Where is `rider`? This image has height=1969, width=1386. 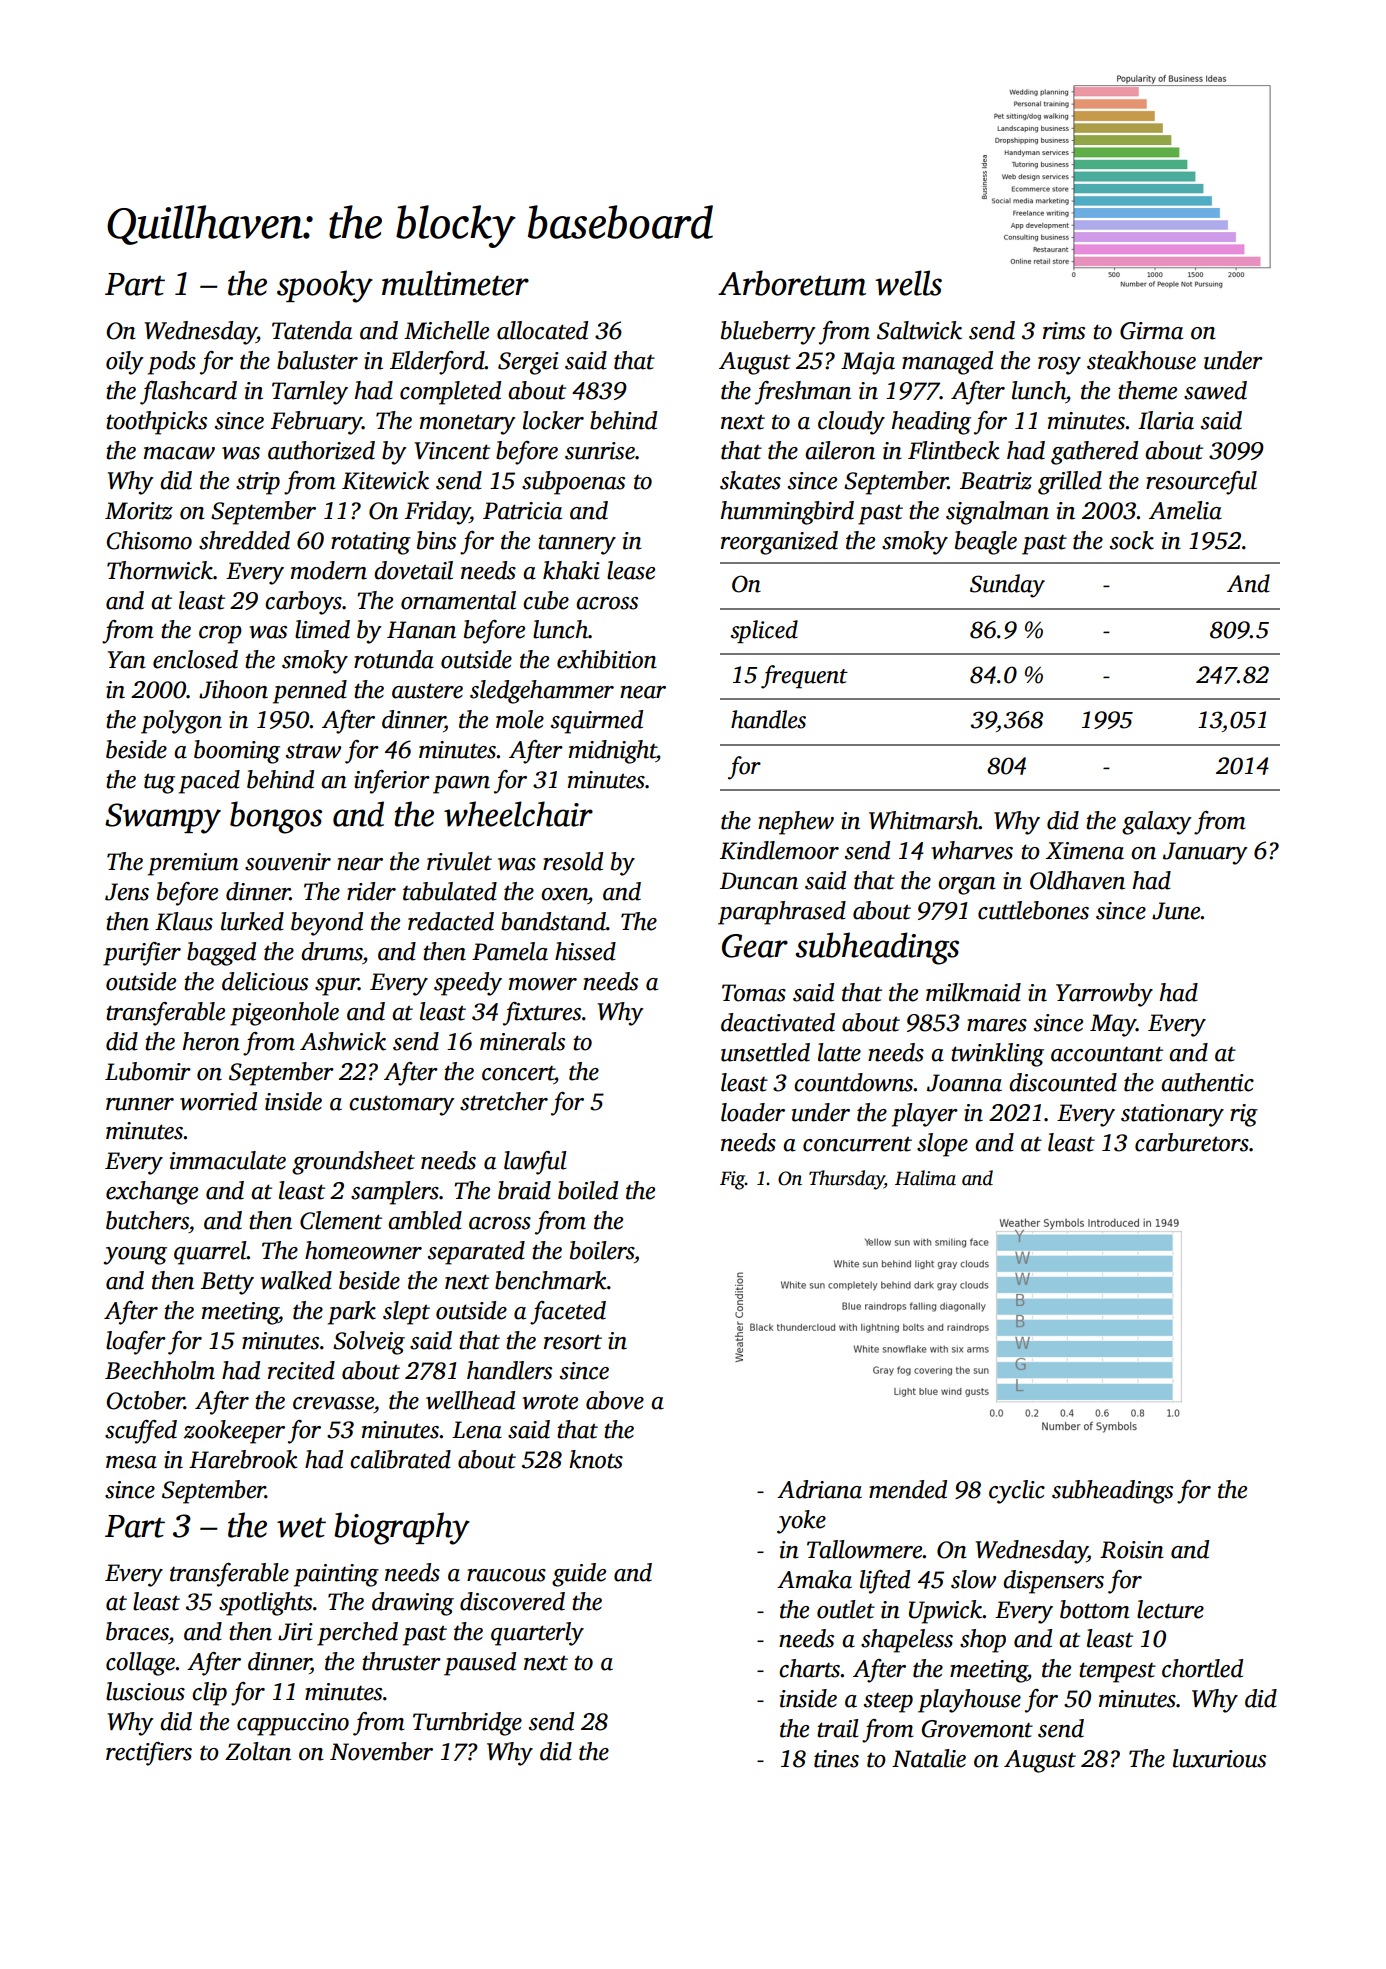
rider is located at coordinates (371, 891).
